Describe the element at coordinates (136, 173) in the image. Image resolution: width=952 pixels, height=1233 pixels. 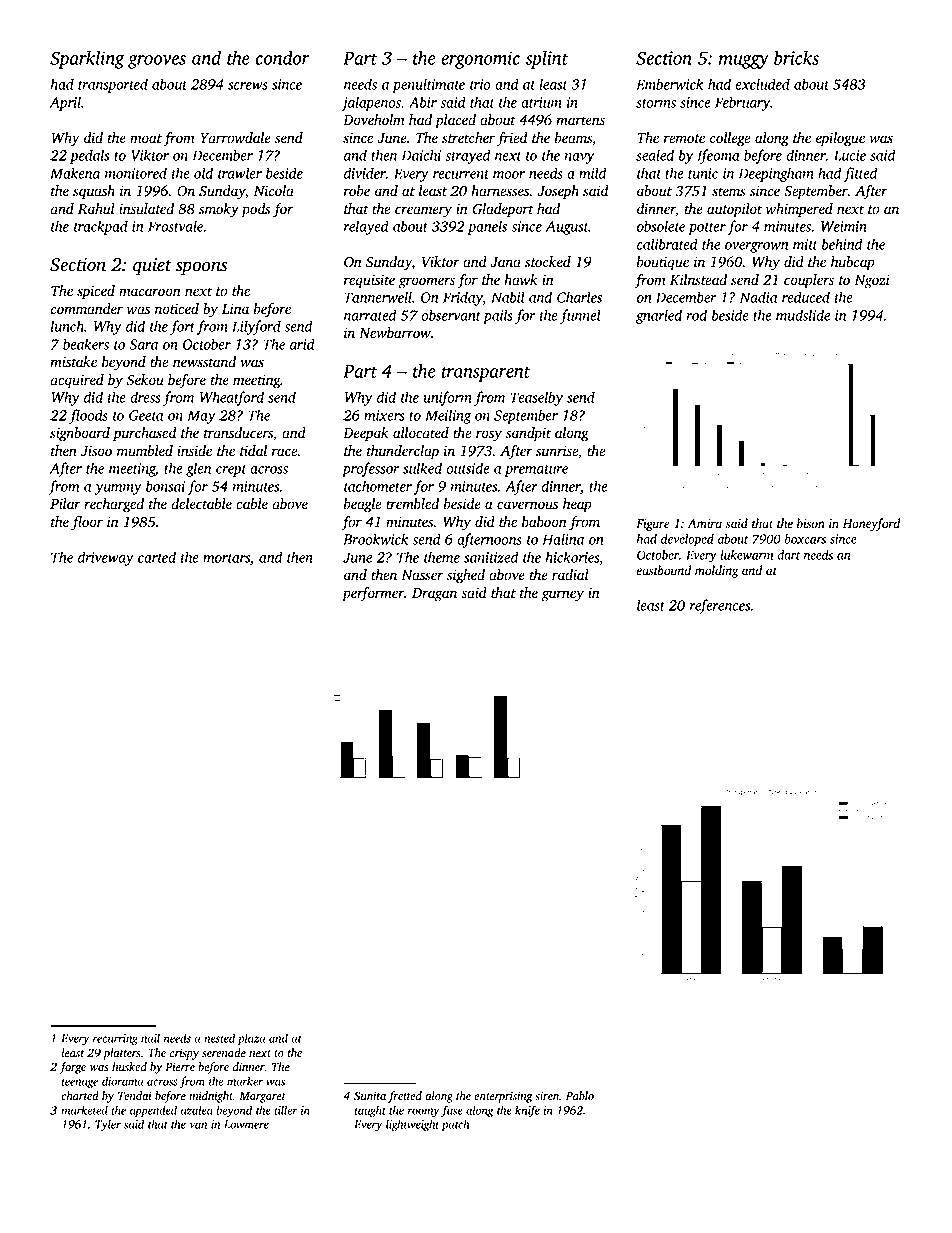
I see `monitored` at that location.
